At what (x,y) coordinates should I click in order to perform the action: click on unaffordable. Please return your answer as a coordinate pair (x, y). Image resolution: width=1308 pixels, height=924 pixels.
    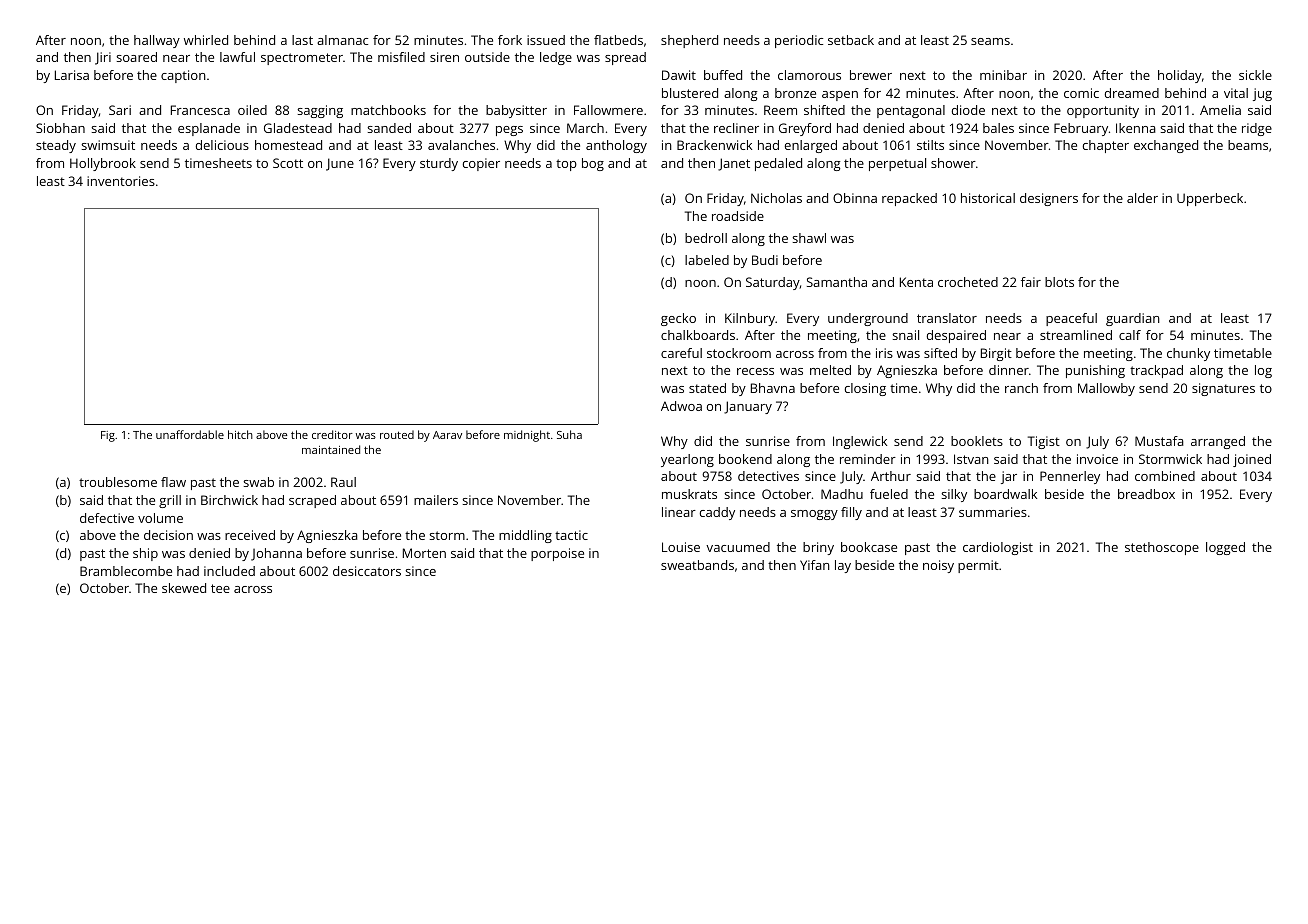
    Looking at the image, I should click on (190, 434).
